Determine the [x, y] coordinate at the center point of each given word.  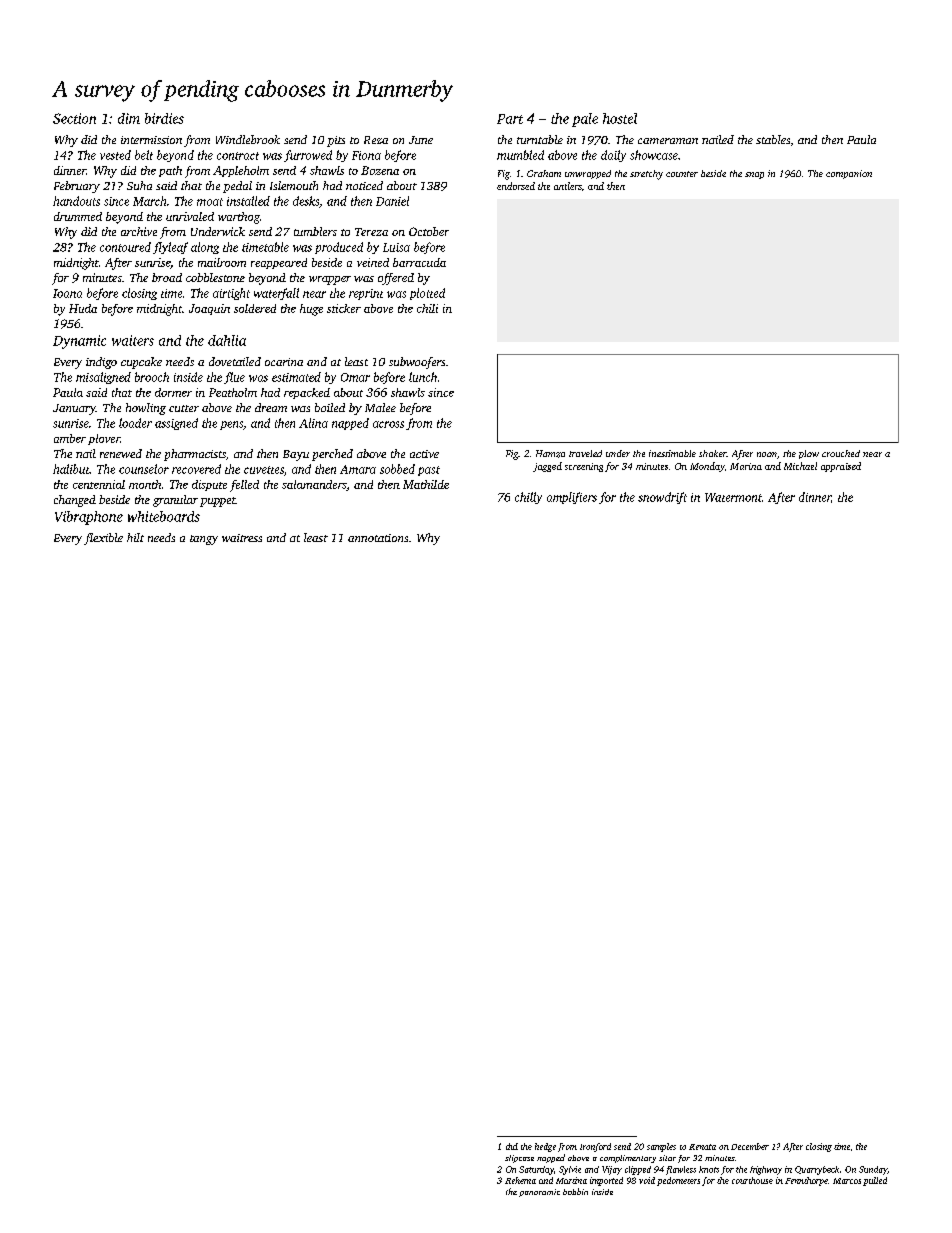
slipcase [519, 1159]
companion [849, 174]
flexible [103, 539]
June [421, 140]
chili [427, 308]
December [750, 1146]
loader [135, 423]
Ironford [595, 1147]
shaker [713, 453]
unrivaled [190, 216]
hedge [545, 1147]
